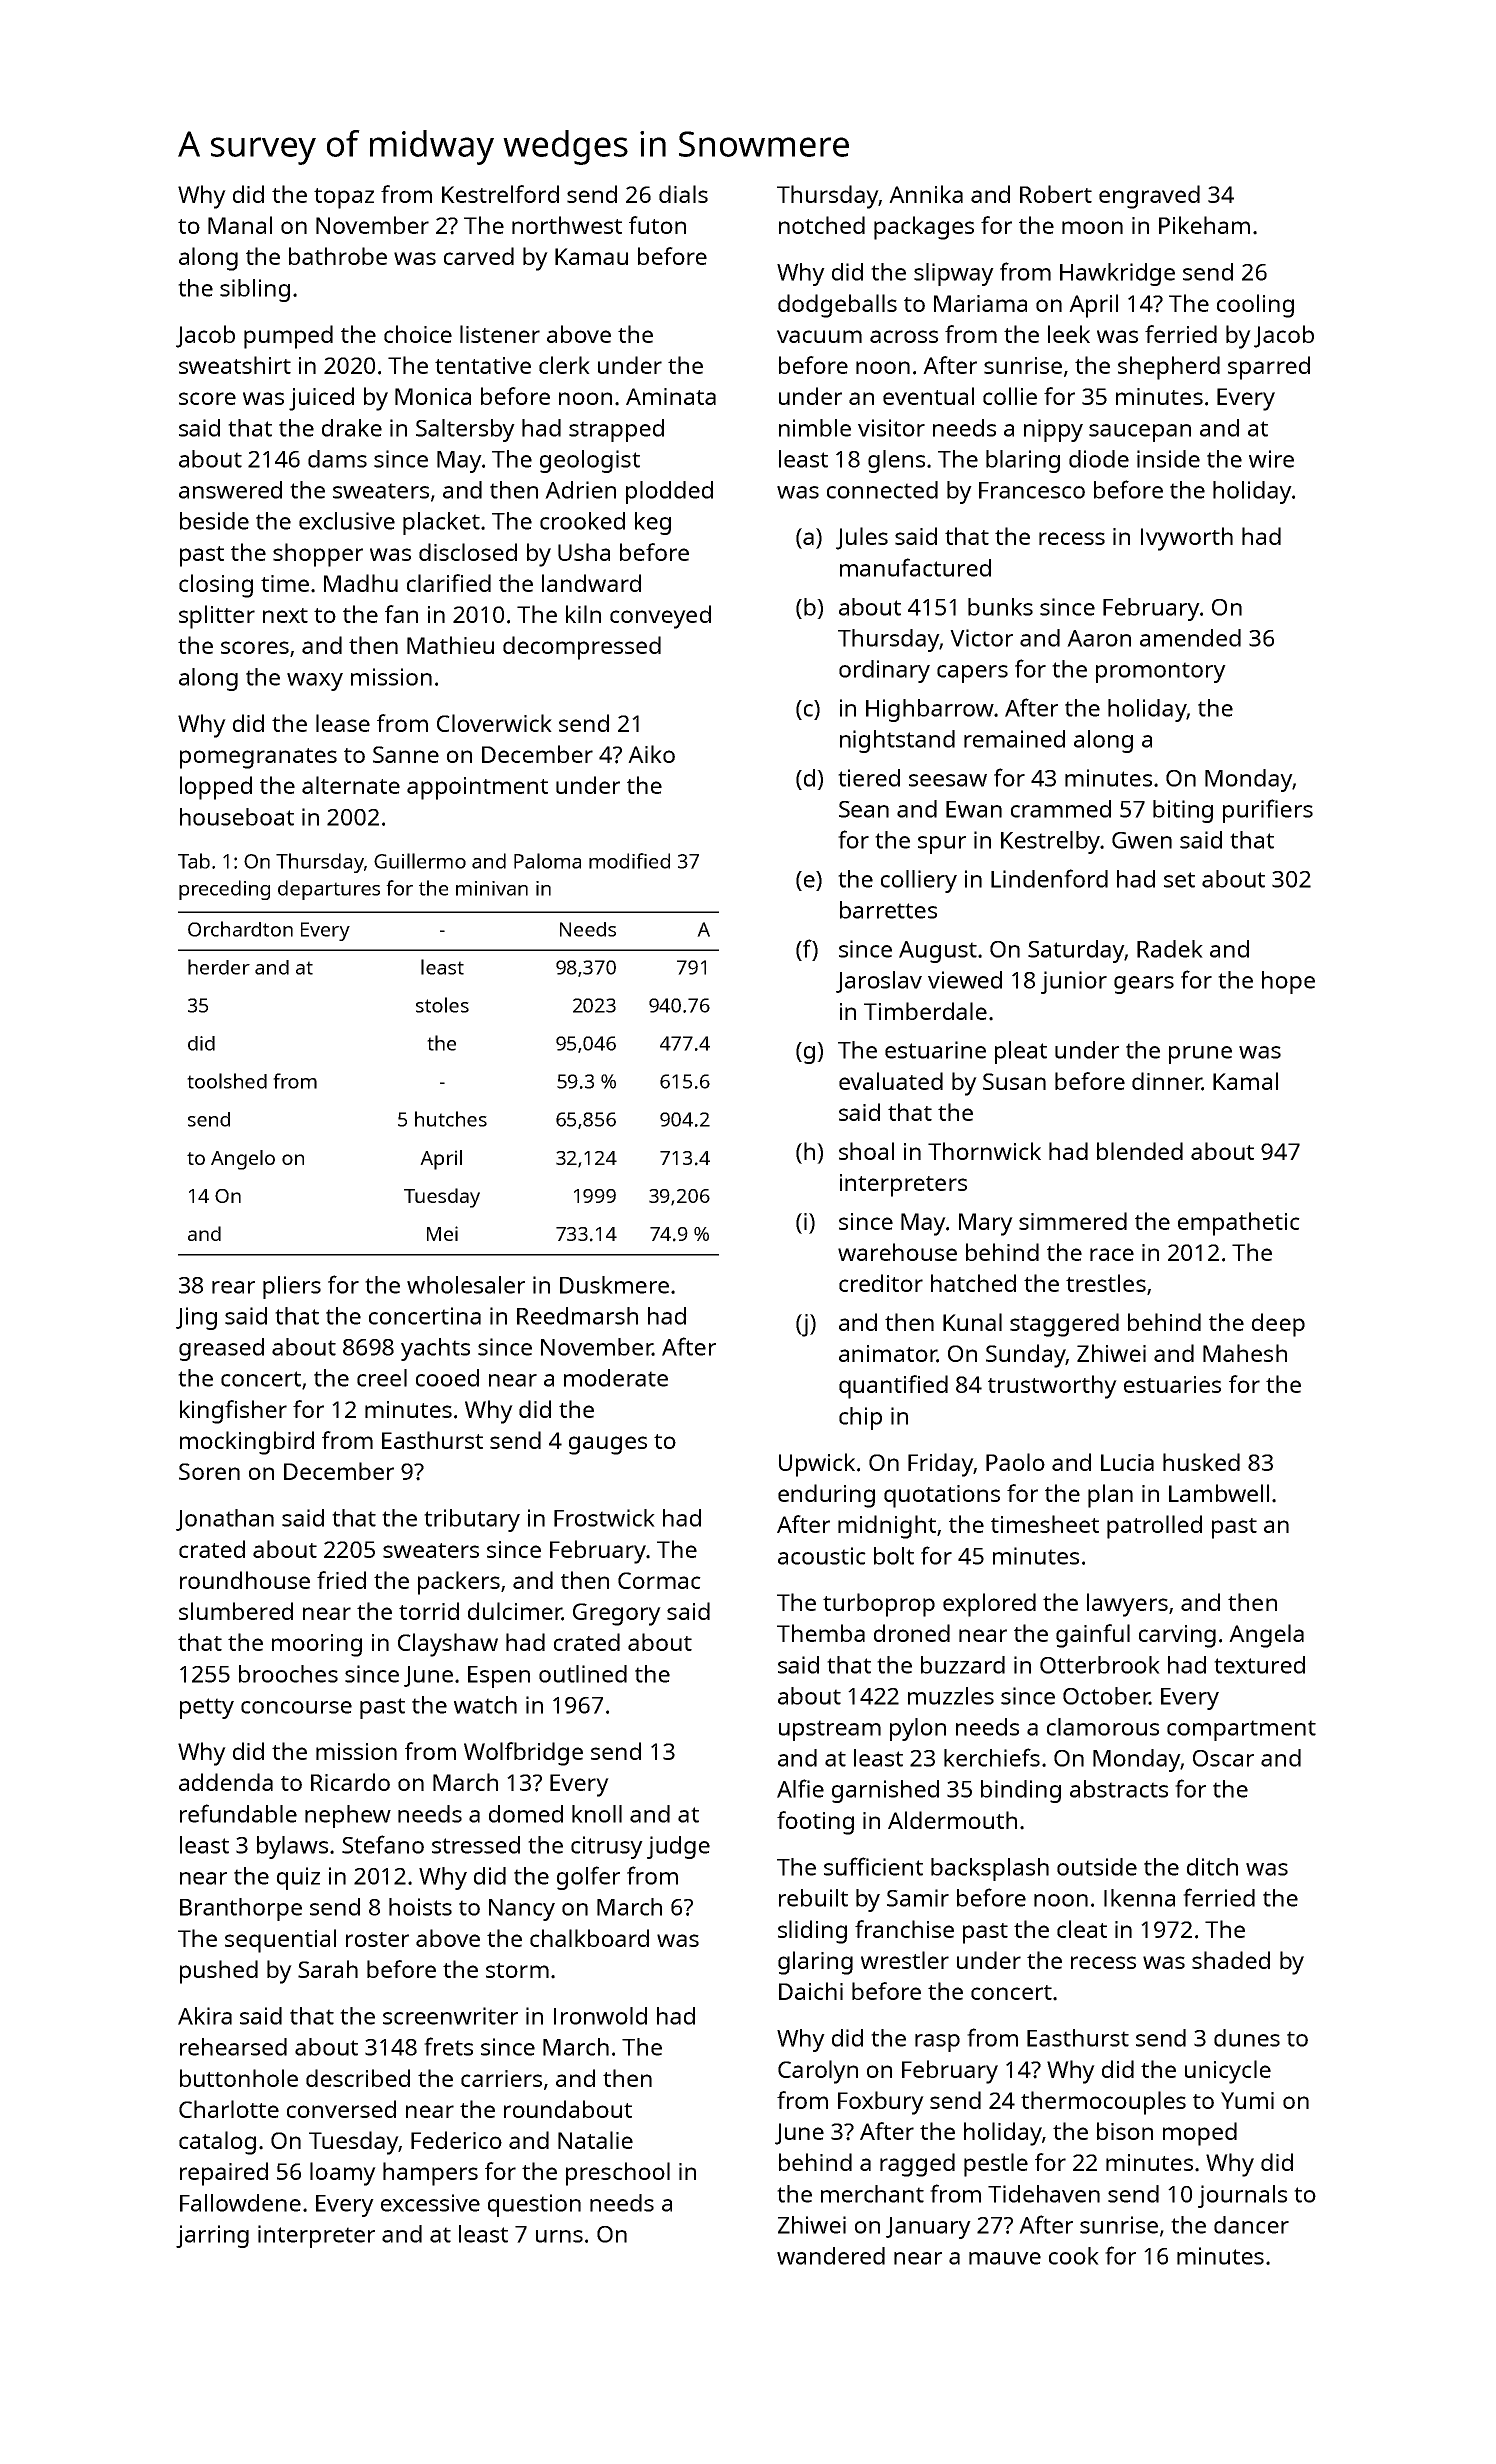 The height and width of the screenshot is (2464, 1496). I want to click on creditor, so click(881, 1283).
